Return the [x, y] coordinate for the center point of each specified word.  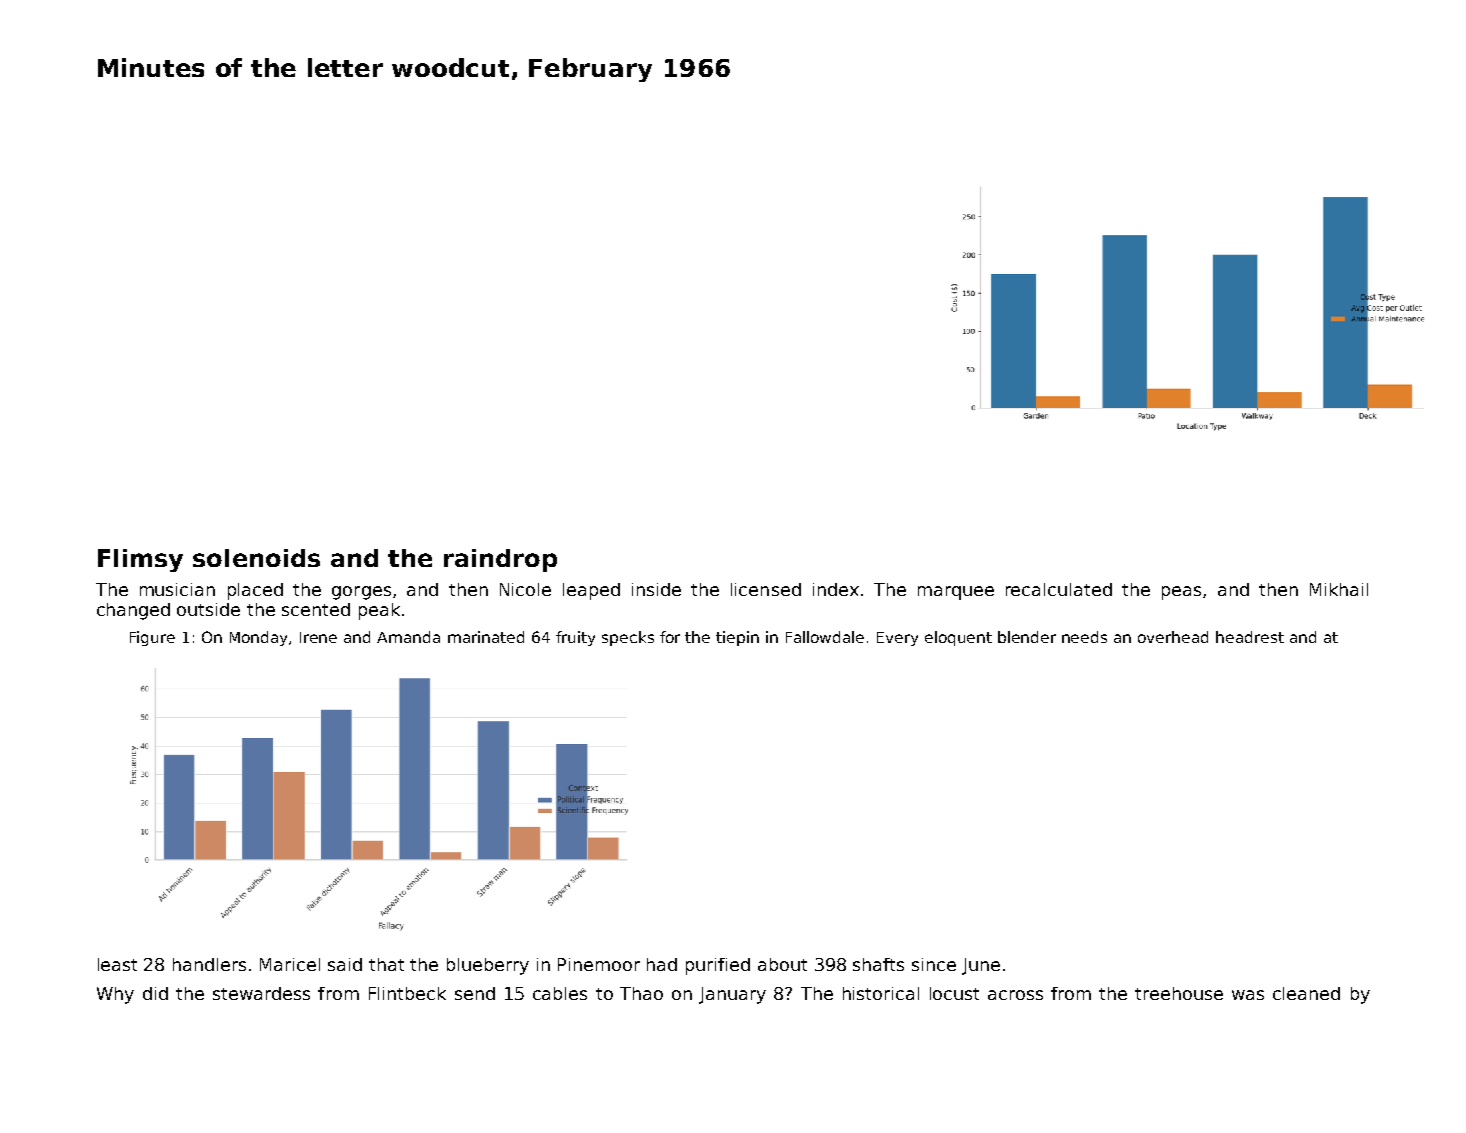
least [117, 964]
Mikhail [1339, 589]
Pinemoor [599, 964]
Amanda [408, 637]
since [934, 964]
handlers [209, 964]
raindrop [500, 560]
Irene [318, 637]
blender [1027, 637]
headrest [1250, 637]
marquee [956, 593]
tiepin [737, 638]
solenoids [256, 558]
